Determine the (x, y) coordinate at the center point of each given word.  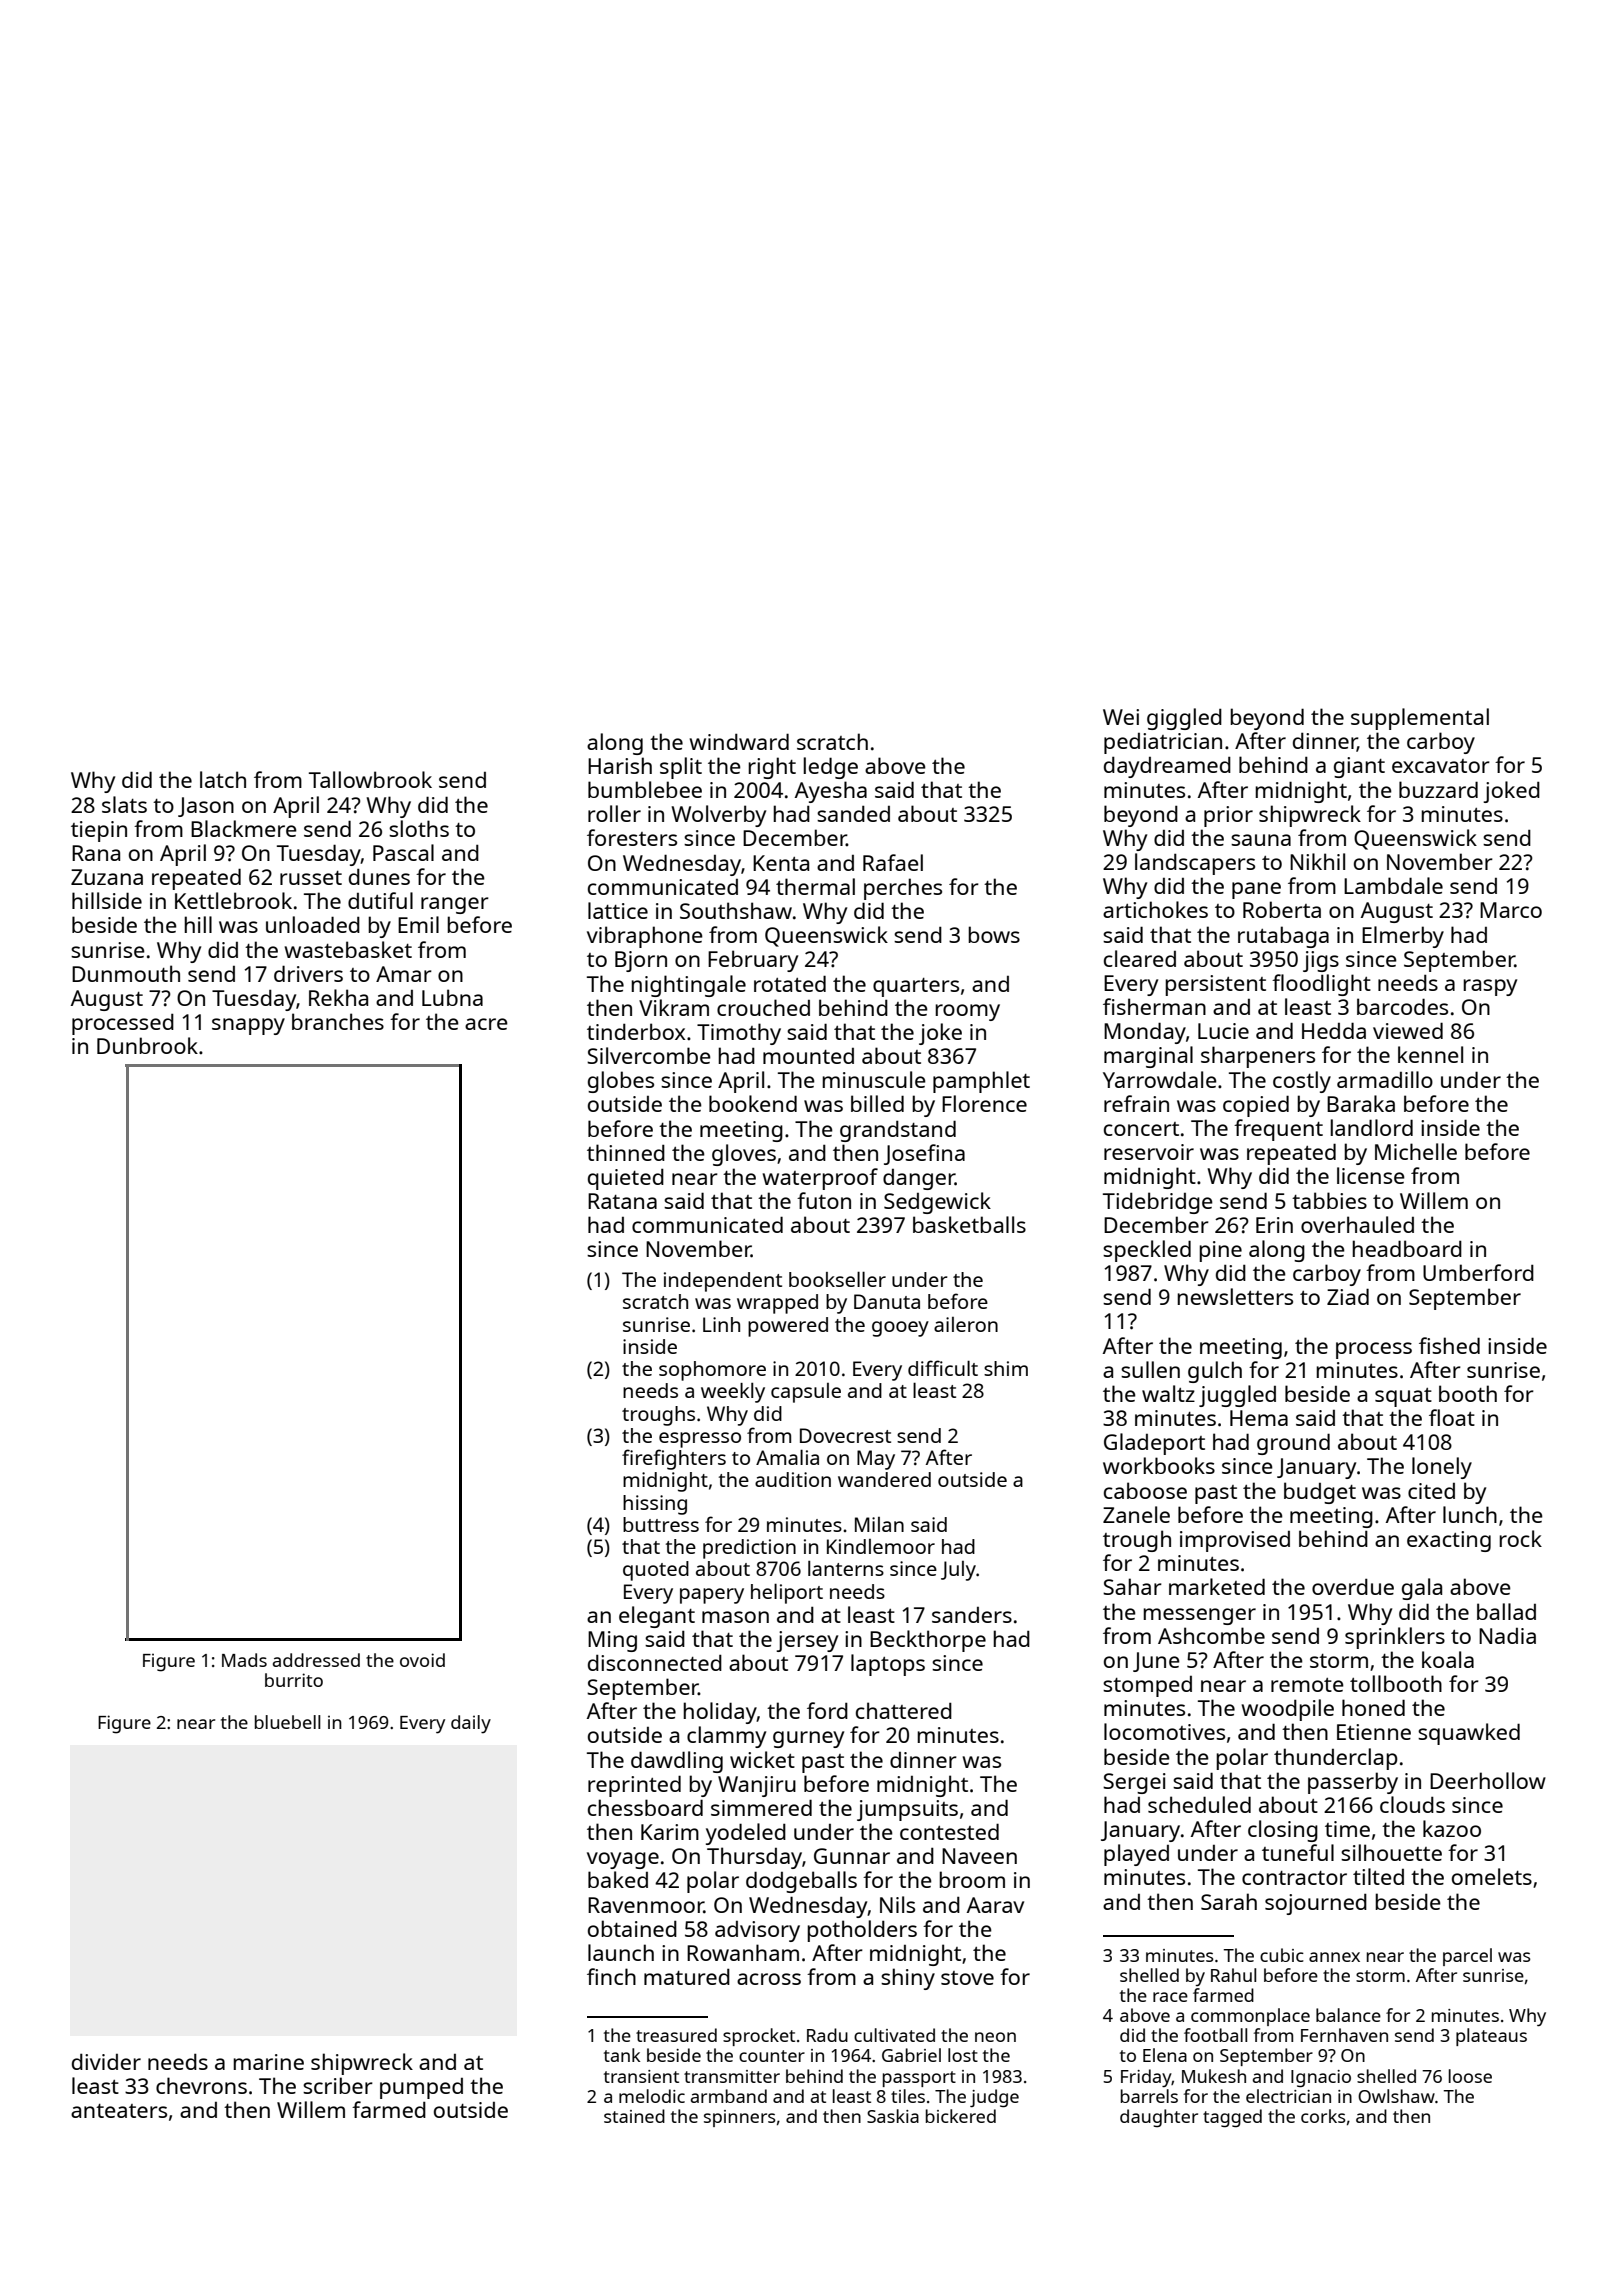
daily (471, 1724)
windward (739, 741)
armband (729, 2096)
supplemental (1420, 719)
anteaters (119, 2111)
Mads (244, 1660)
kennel (1430, 1054)
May (876, 1460)
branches (338, 1021)
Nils (897, 1904)
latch (223, 779)
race (1170, 1997)
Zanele (1136, 1514)
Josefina (924, 1154)
